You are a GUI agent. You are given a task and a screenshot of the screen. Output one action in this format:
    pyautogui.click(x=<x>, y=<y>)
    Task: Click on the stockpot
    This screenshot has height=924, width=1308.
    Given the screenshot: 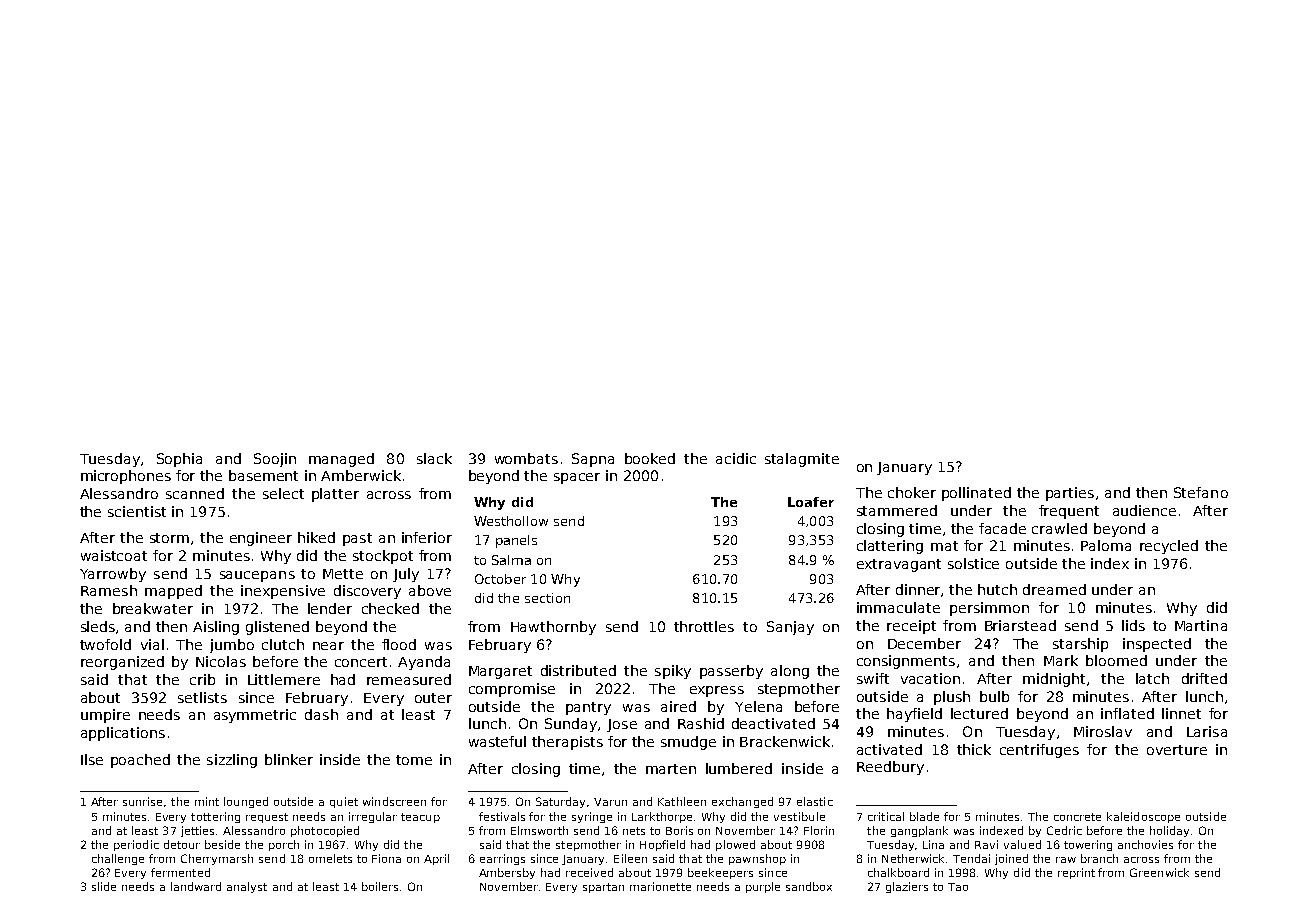 What is the action you would take?
    pyautogui.click(x=383, y=557)
